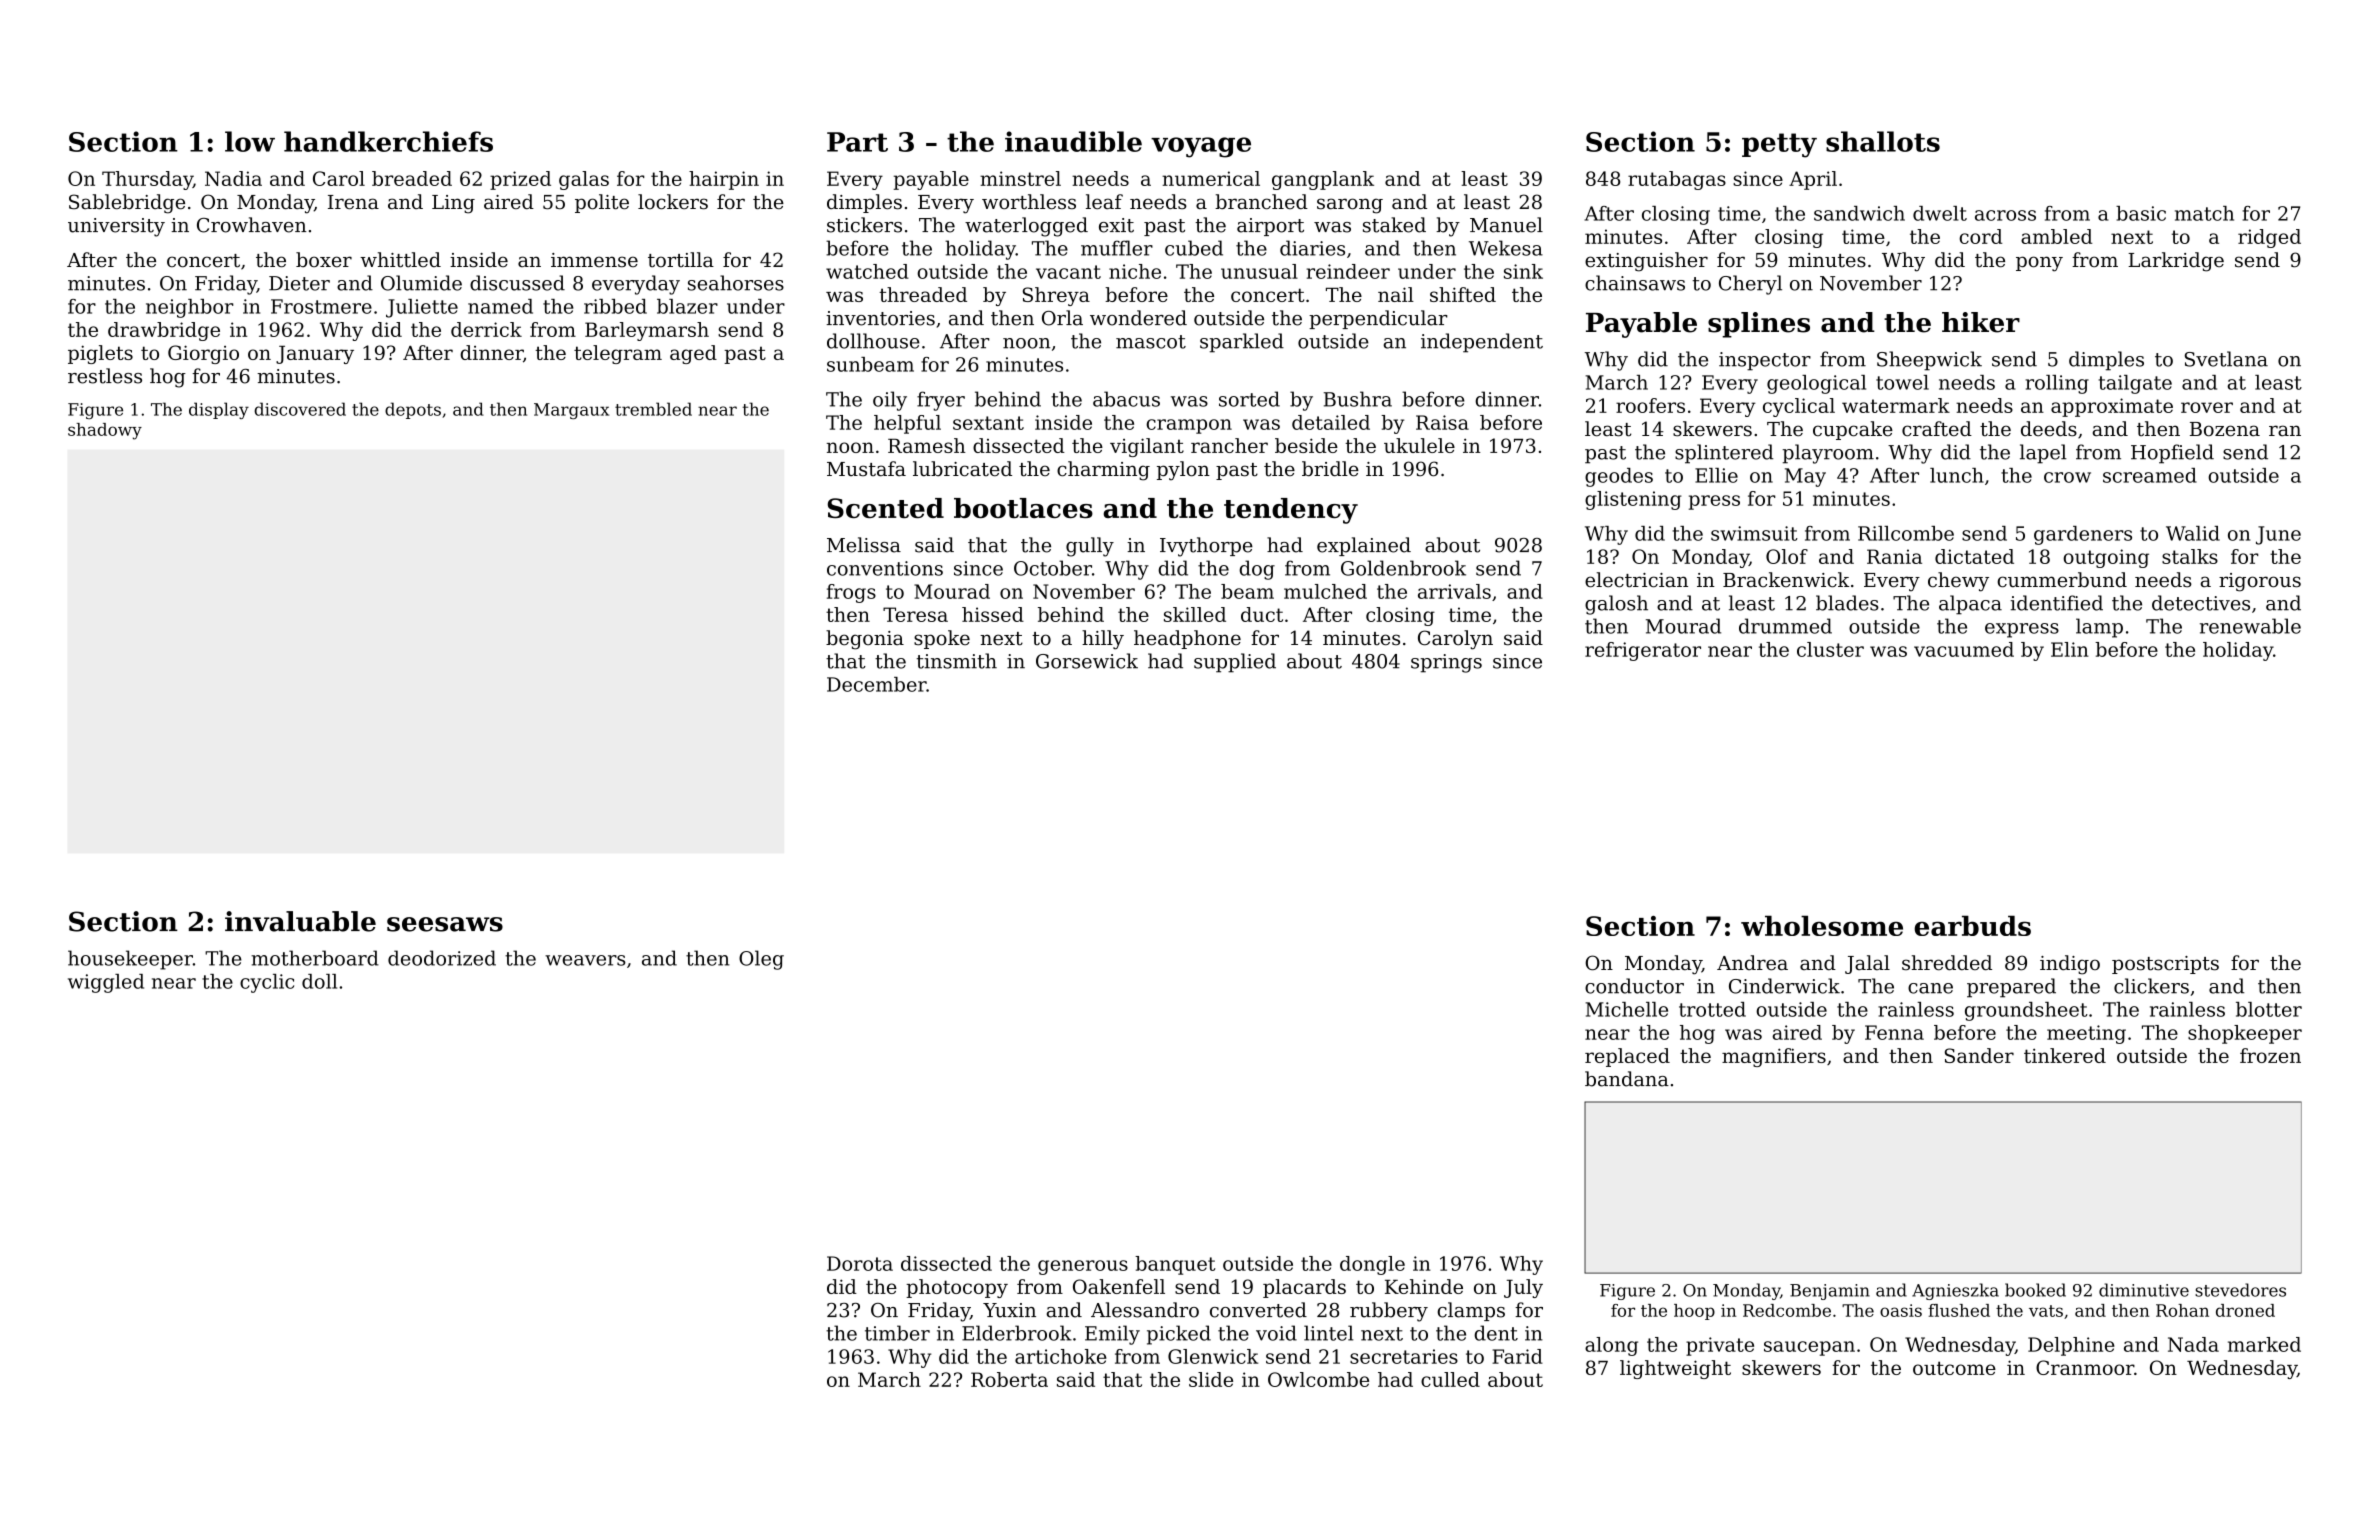 The image size is (2369, 1533). What do you see at coordinates (1175, 1265) in the image?
I see `banquet` at bounding box center [1175, 1265].
